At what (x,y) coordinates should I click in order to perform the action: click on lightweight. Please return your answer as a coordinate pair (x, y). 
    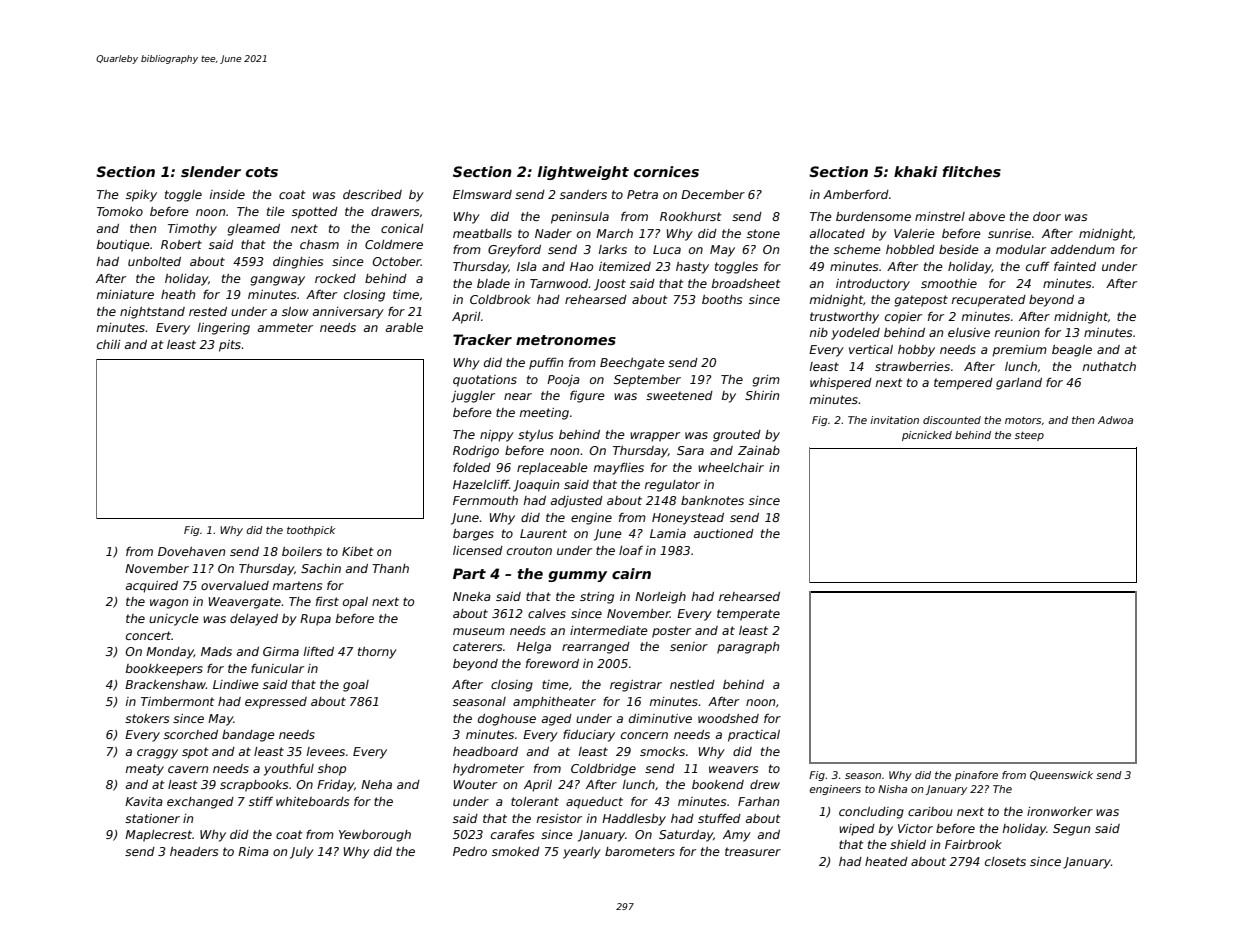
    Looking at the image, I should click on (583, 173).
